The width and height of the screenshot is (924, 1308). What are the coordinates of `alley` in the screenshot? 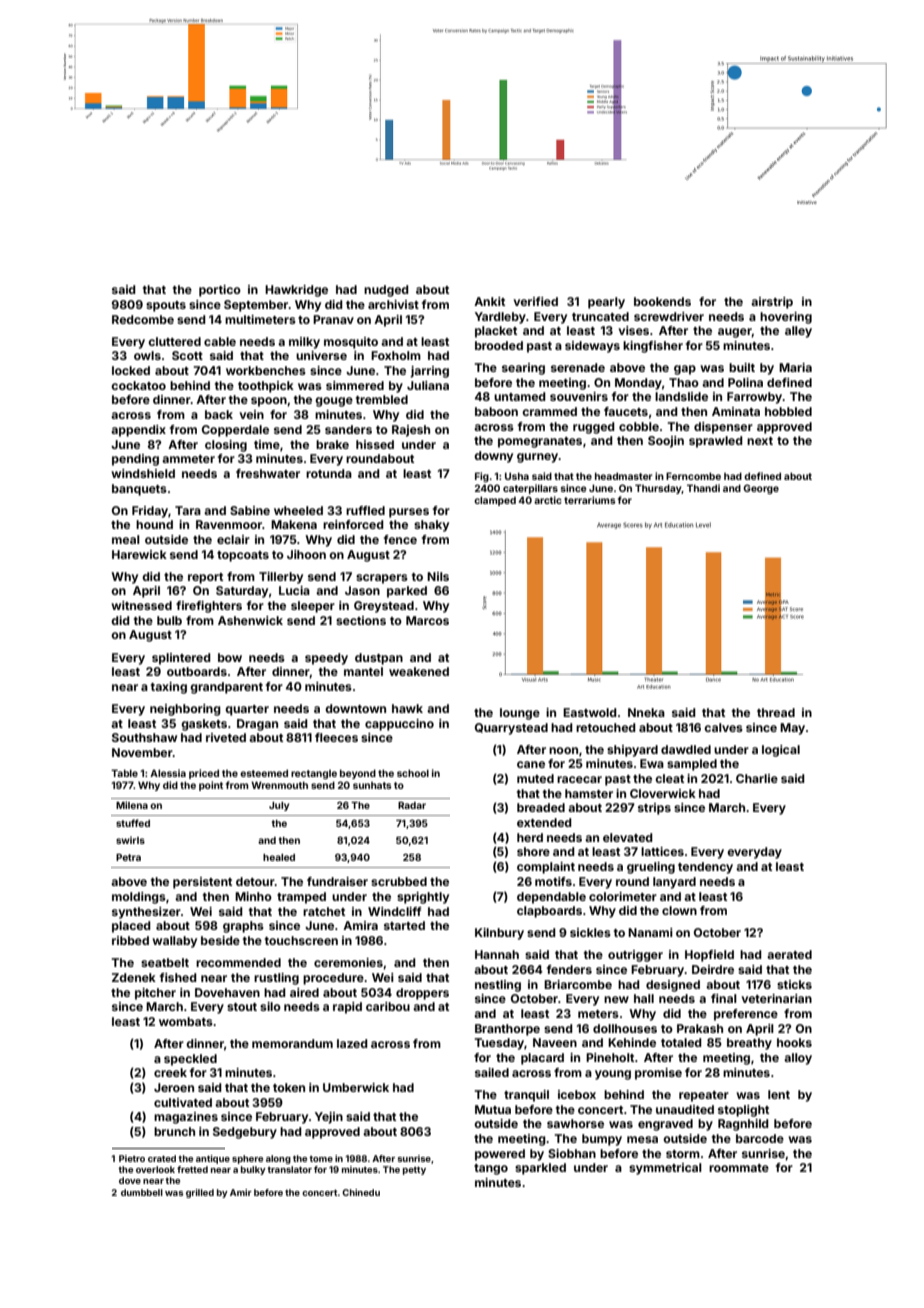 It's located at (798, 332).
